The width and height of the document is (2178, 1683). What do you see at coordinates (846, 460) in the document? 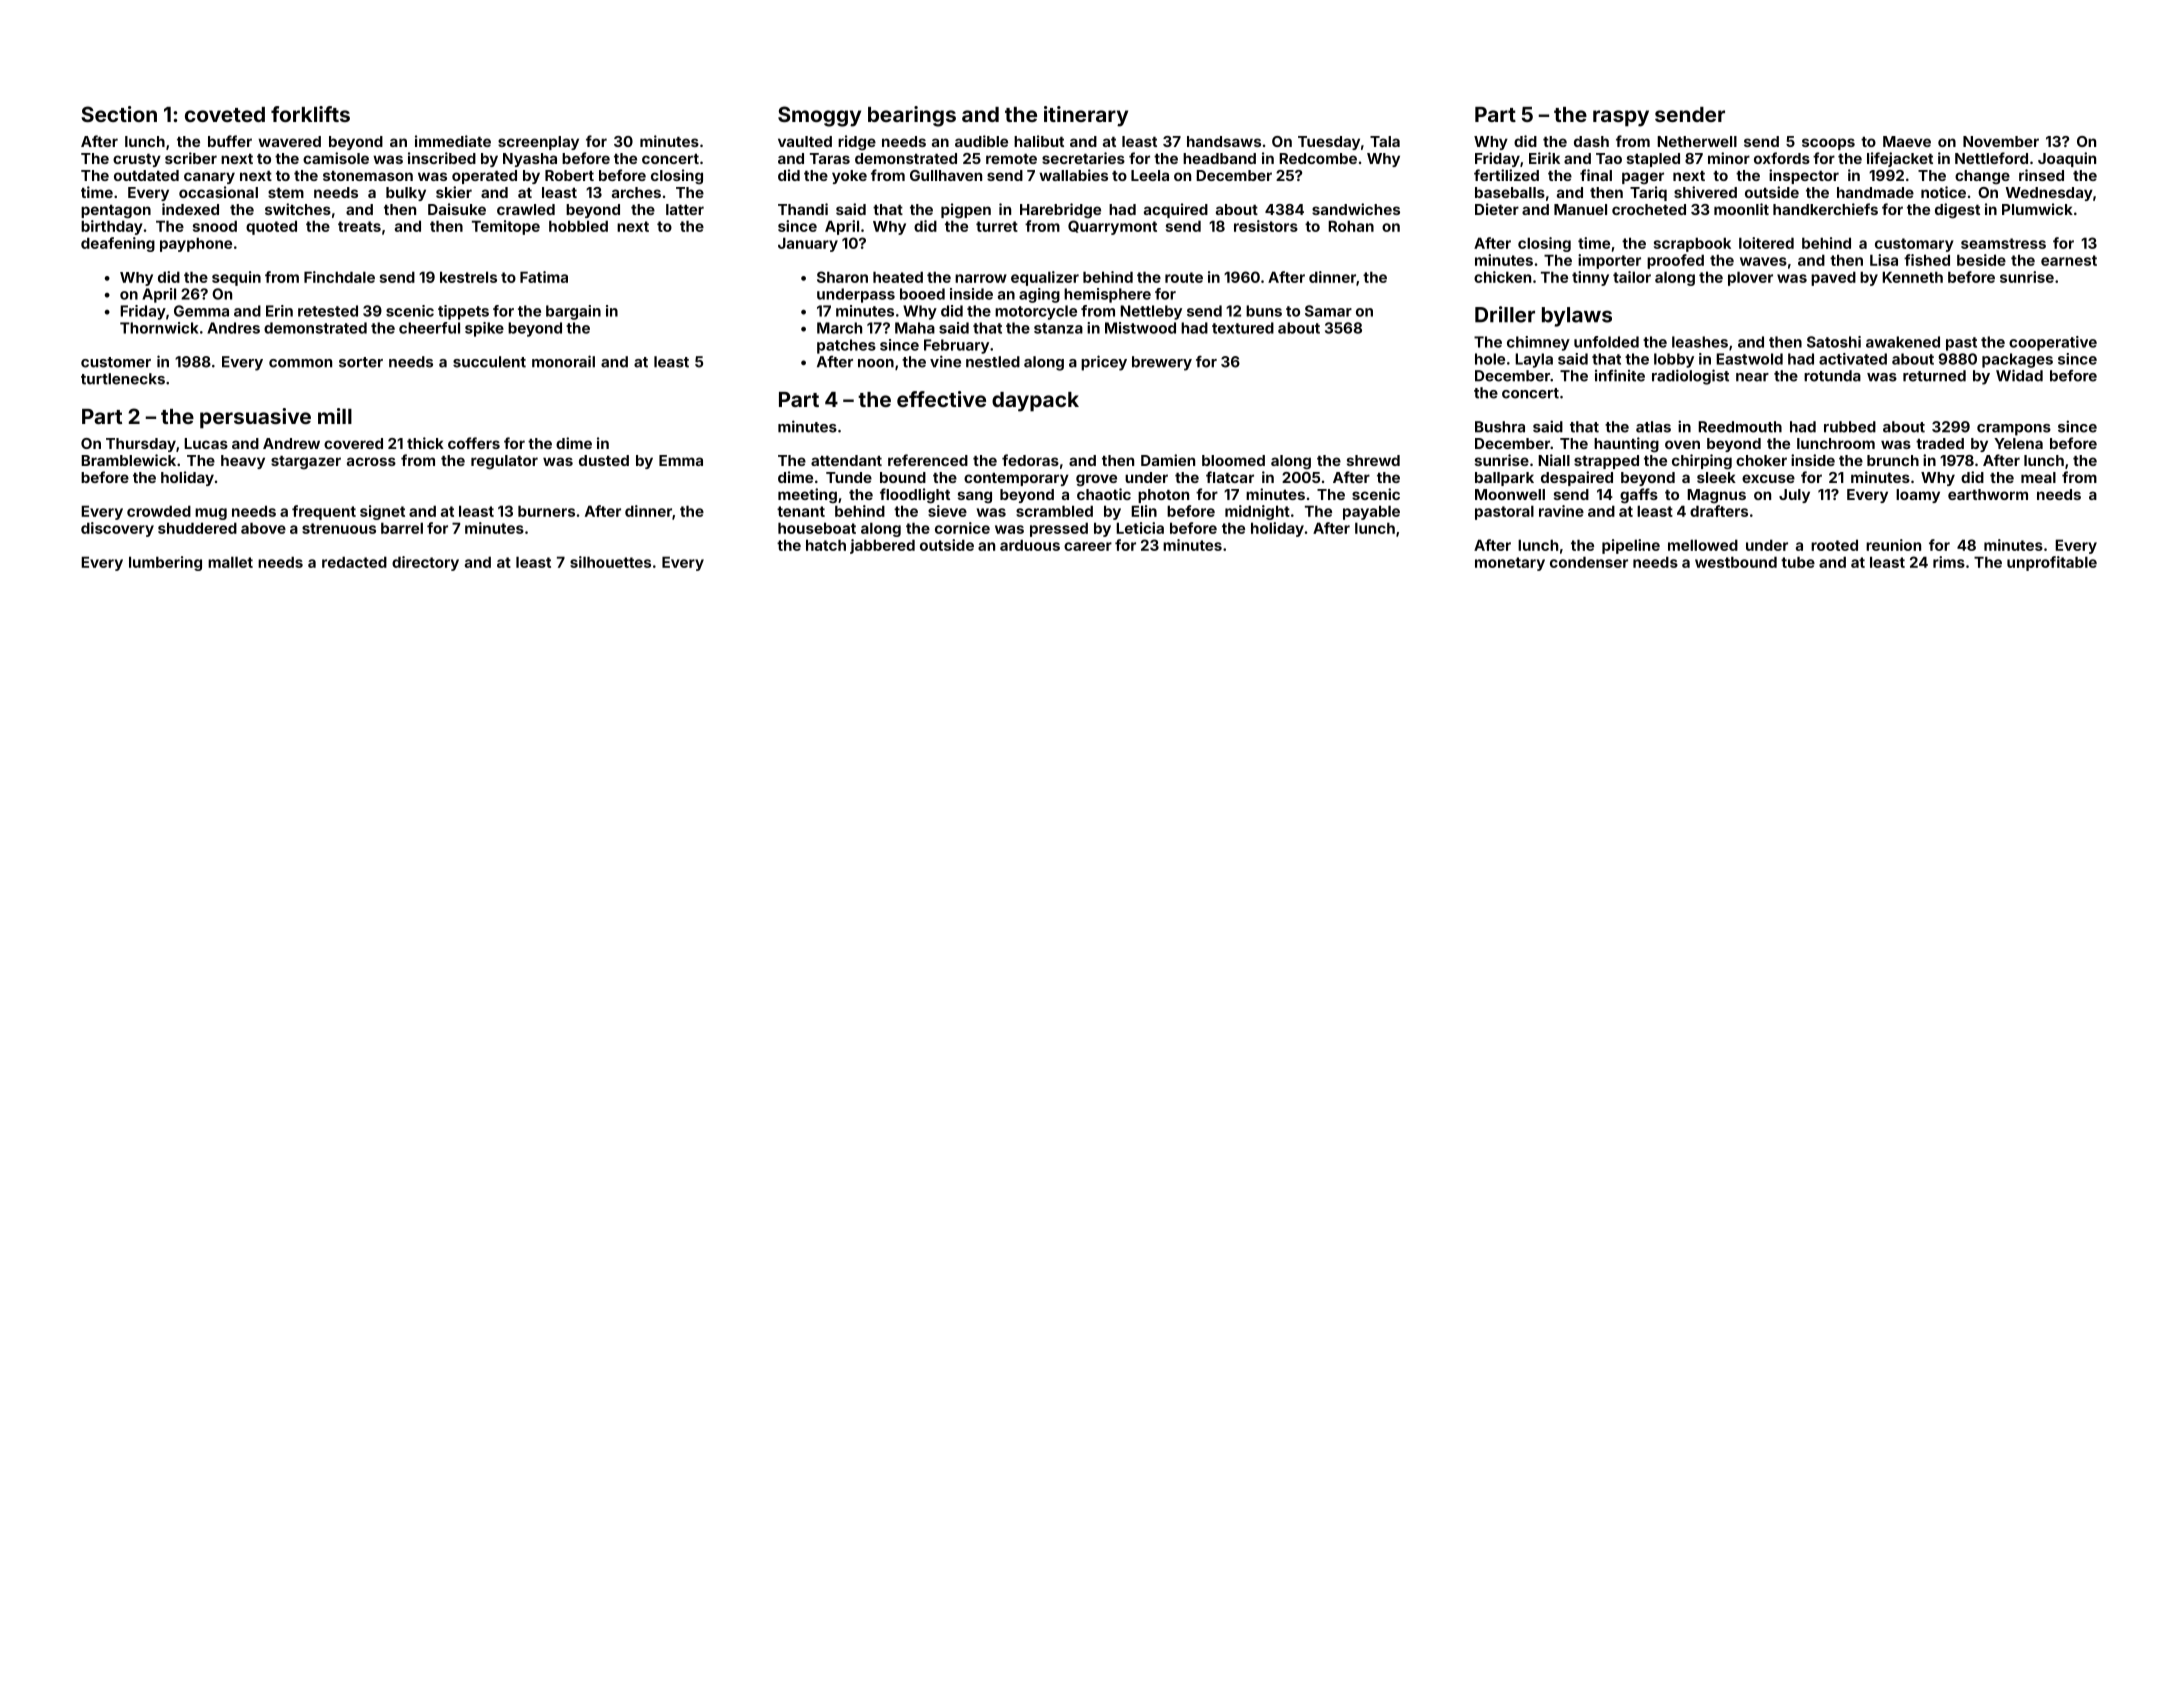
I see `attendant` at bounding box center [846, 460].
